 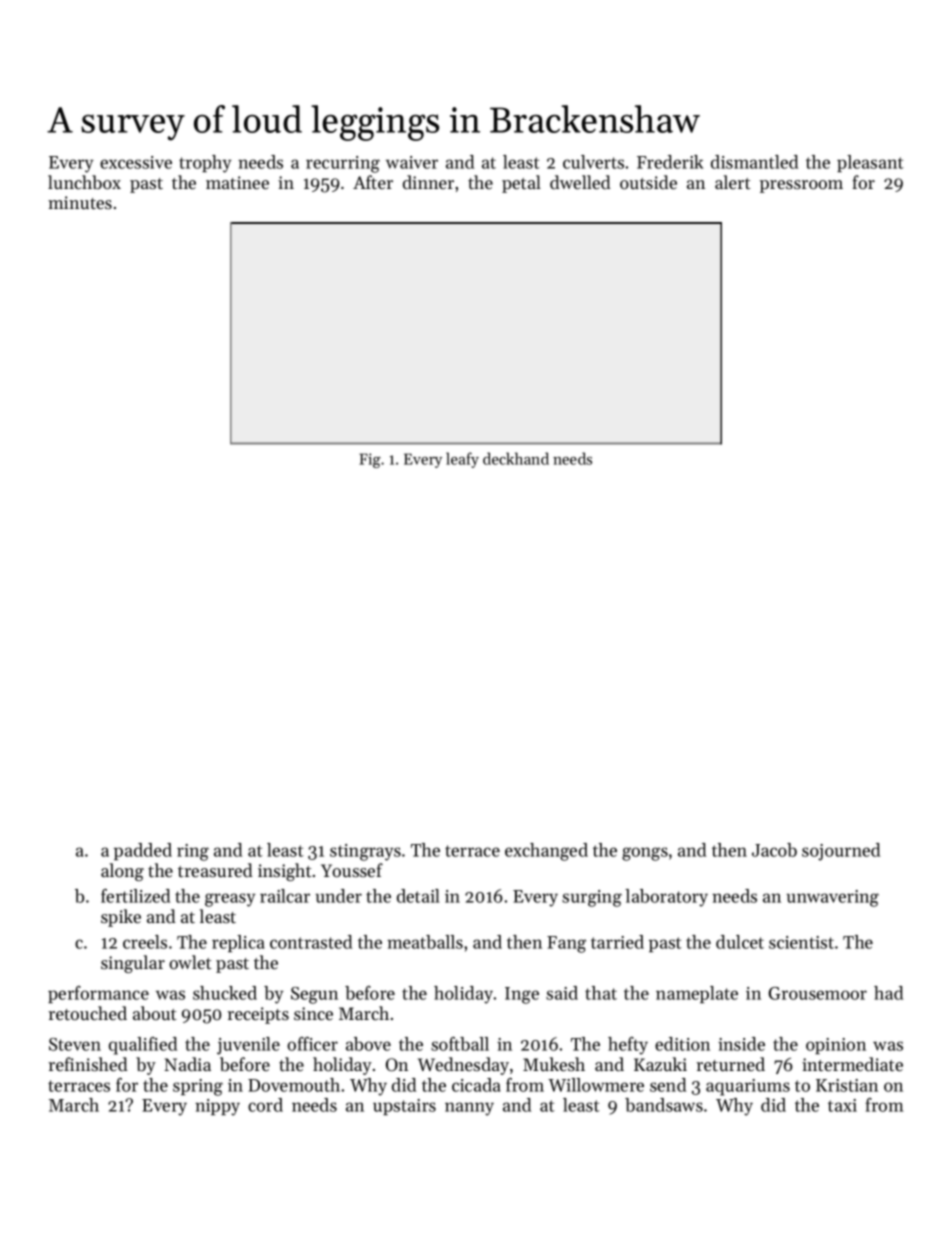 What do you see at coordinates (593, 162) in the page?
I see `culverts` at bounding box center [593, 162].
